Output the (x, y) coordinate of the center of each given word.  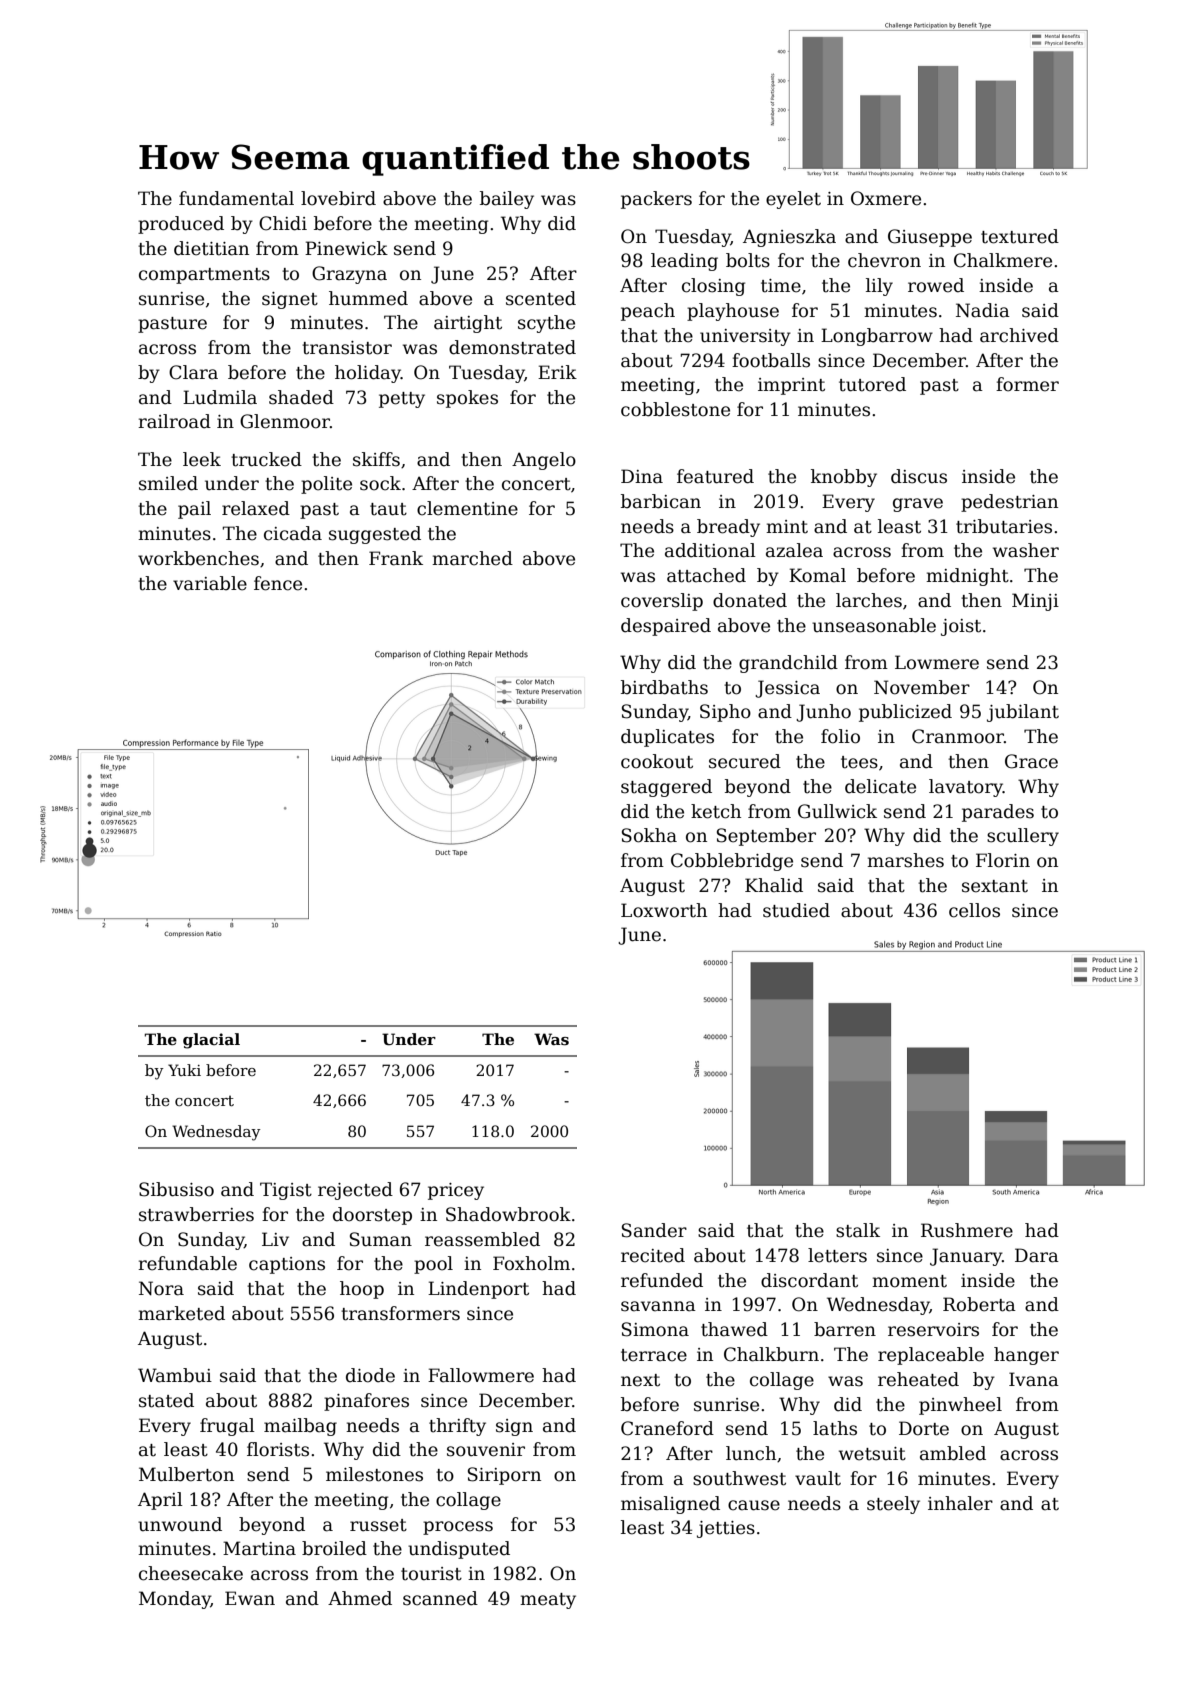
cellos (974, 910)
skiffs (376, 459)
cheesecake (191, 1573)
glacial (211, 1041)
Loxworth (664, 910)
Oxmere (886, 198)
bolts (748, 260)
